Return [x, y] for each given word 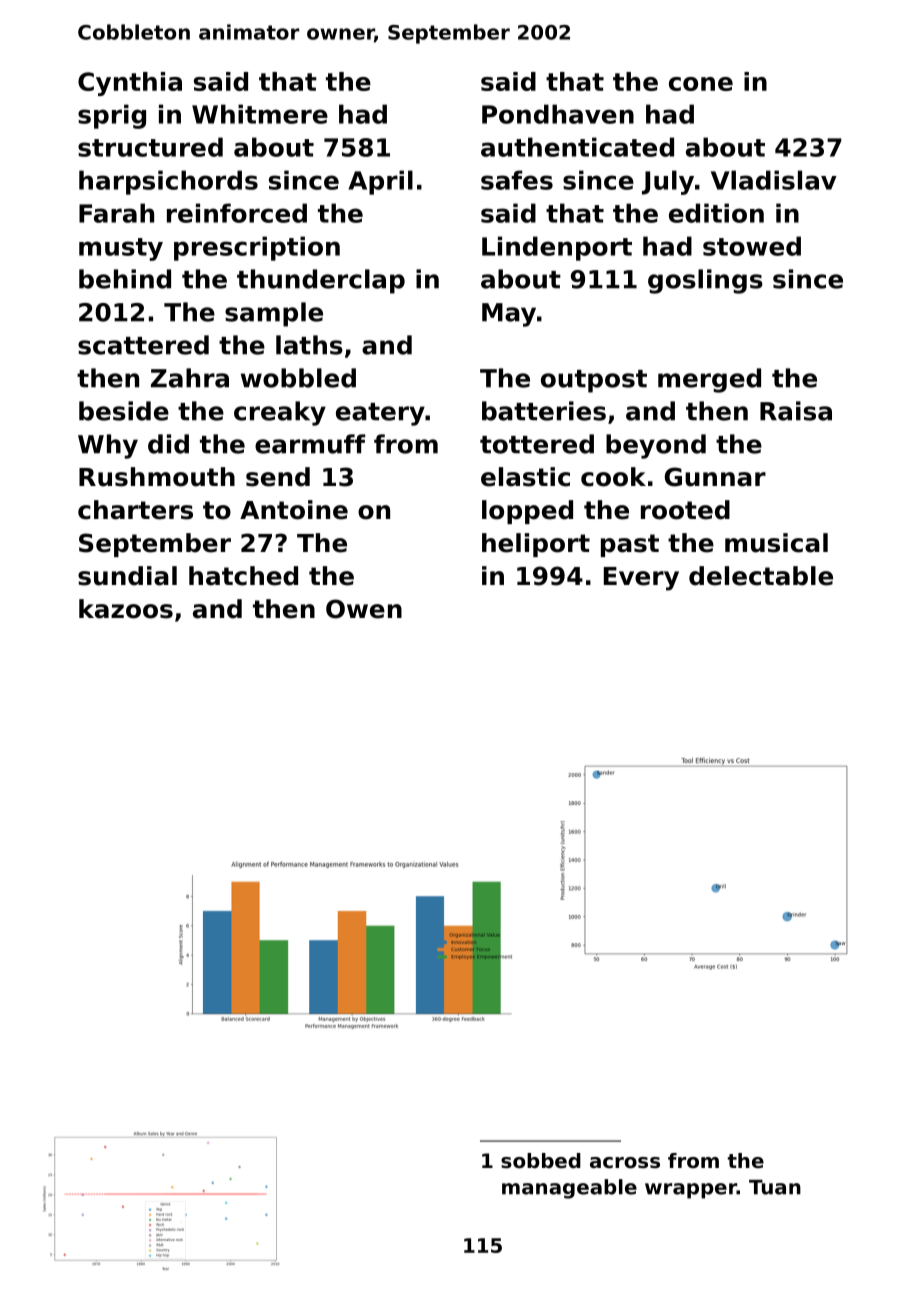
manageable [569, 1189]
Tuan [775, 1187]
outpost [594, 381]
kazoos [126, 609]
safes [517, 180]
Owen [364, 609]
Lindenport [557, 248]
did [168, 444]
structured [150, 147]
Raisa [796, 411]
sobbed [541, 1161]
